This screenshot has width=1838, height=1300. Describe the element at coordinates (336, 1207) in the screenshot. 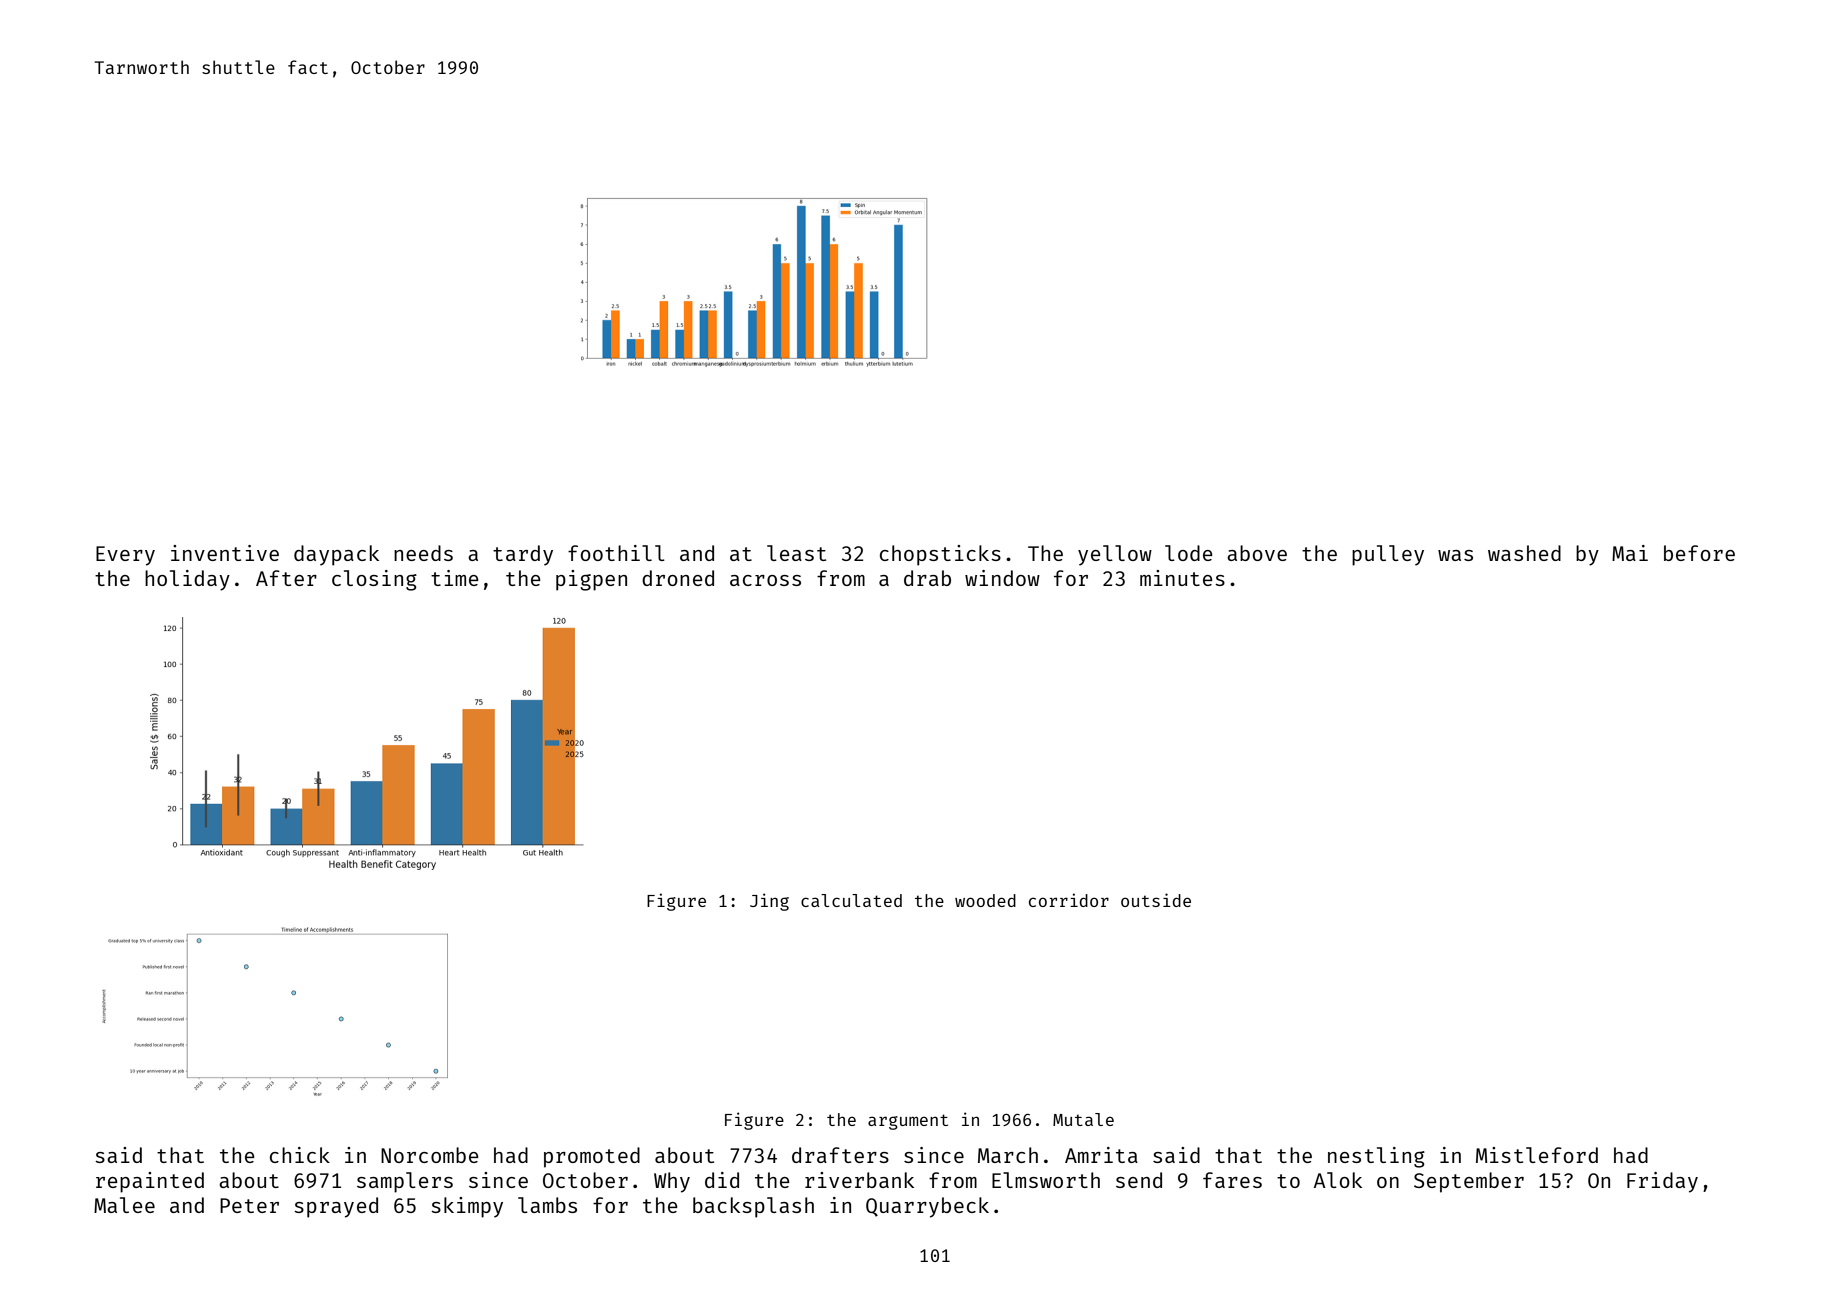

I see `sprayed` at that location.
